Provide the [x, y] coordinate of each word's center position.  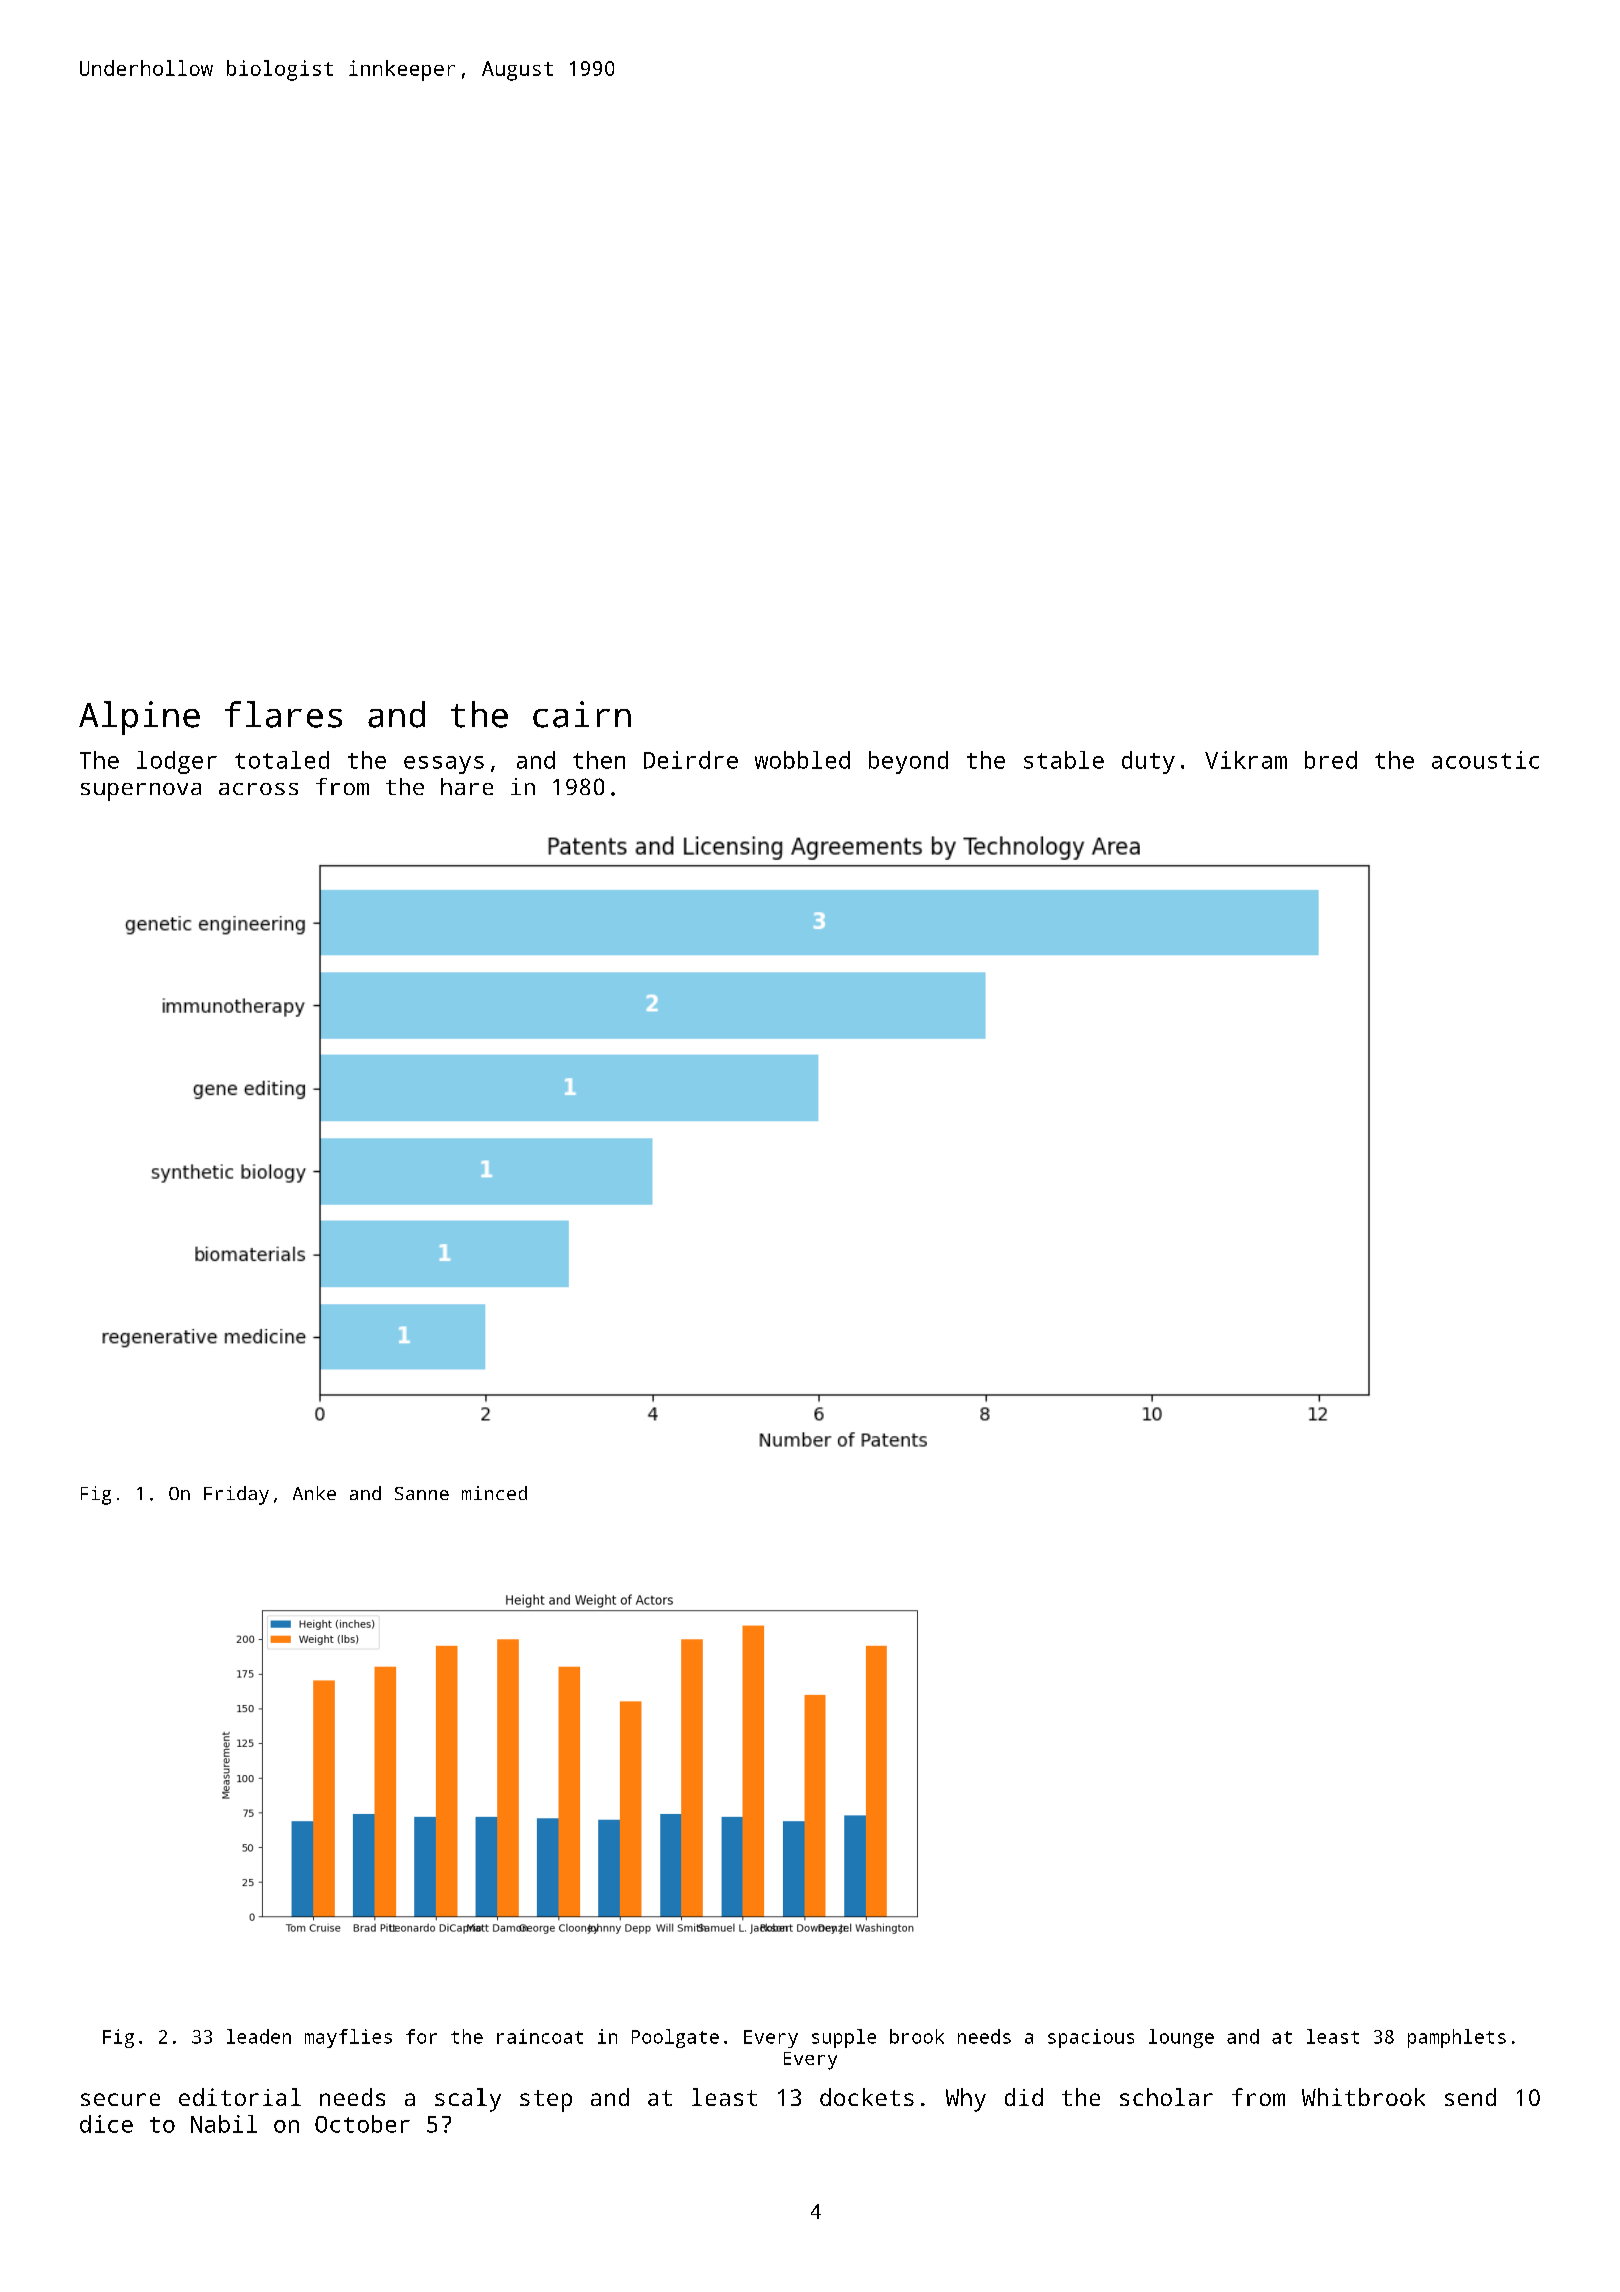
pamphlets [1457, 2038]
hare [467, 786]
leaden [259, 2036]
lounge [1181, 2038]
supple [844, 2038]
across [258, 789]
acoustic [1485, 760]
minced [494, 1493]
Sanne [422, 1493]
